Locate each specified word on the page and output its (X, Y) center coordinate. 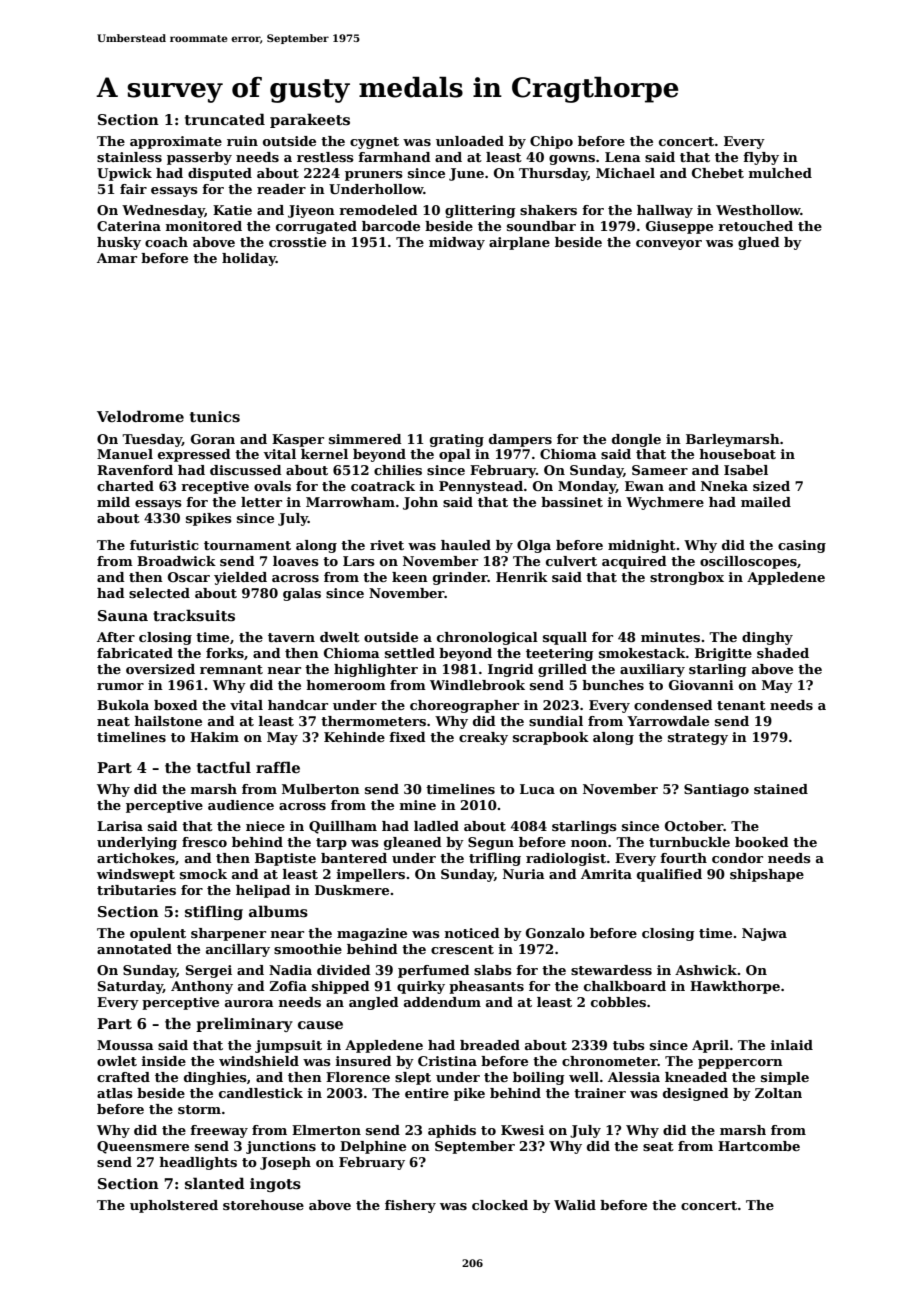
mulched (780, 173)
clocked (500, 1205)
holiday (249, 259)
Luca (537, 789)
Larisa (120, 826)
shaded (783, 653)
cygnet (374, 143)
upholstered (174, 1206)
